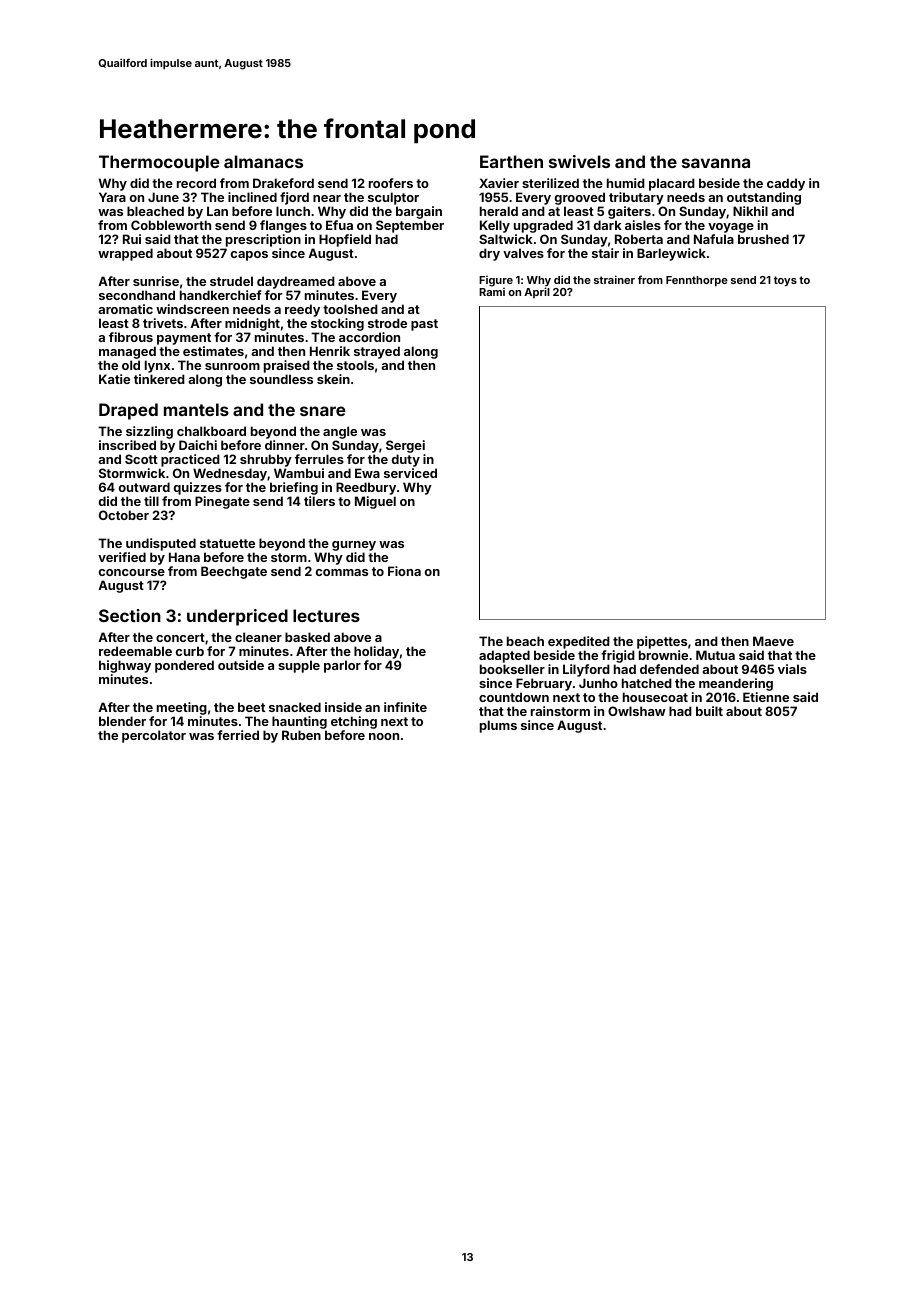 Image resolution: width=924 pixels, height=1308 pixels. Describe the element at coordinates (709, 711) in the screenshot. I see `built` at that location.
